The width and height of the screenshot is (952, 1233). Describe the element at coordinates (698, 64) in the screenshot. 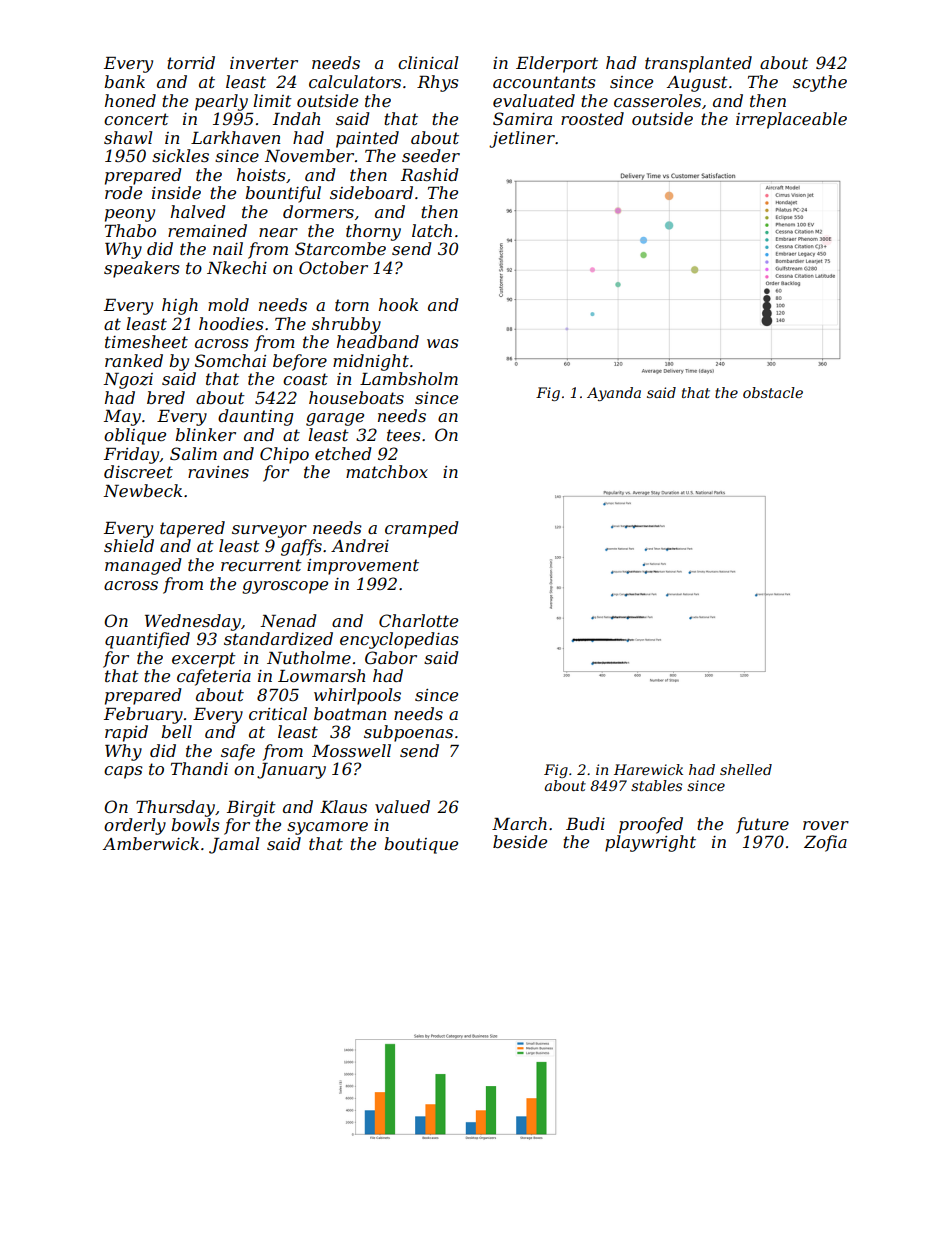

I see `transplanted` at that location.
